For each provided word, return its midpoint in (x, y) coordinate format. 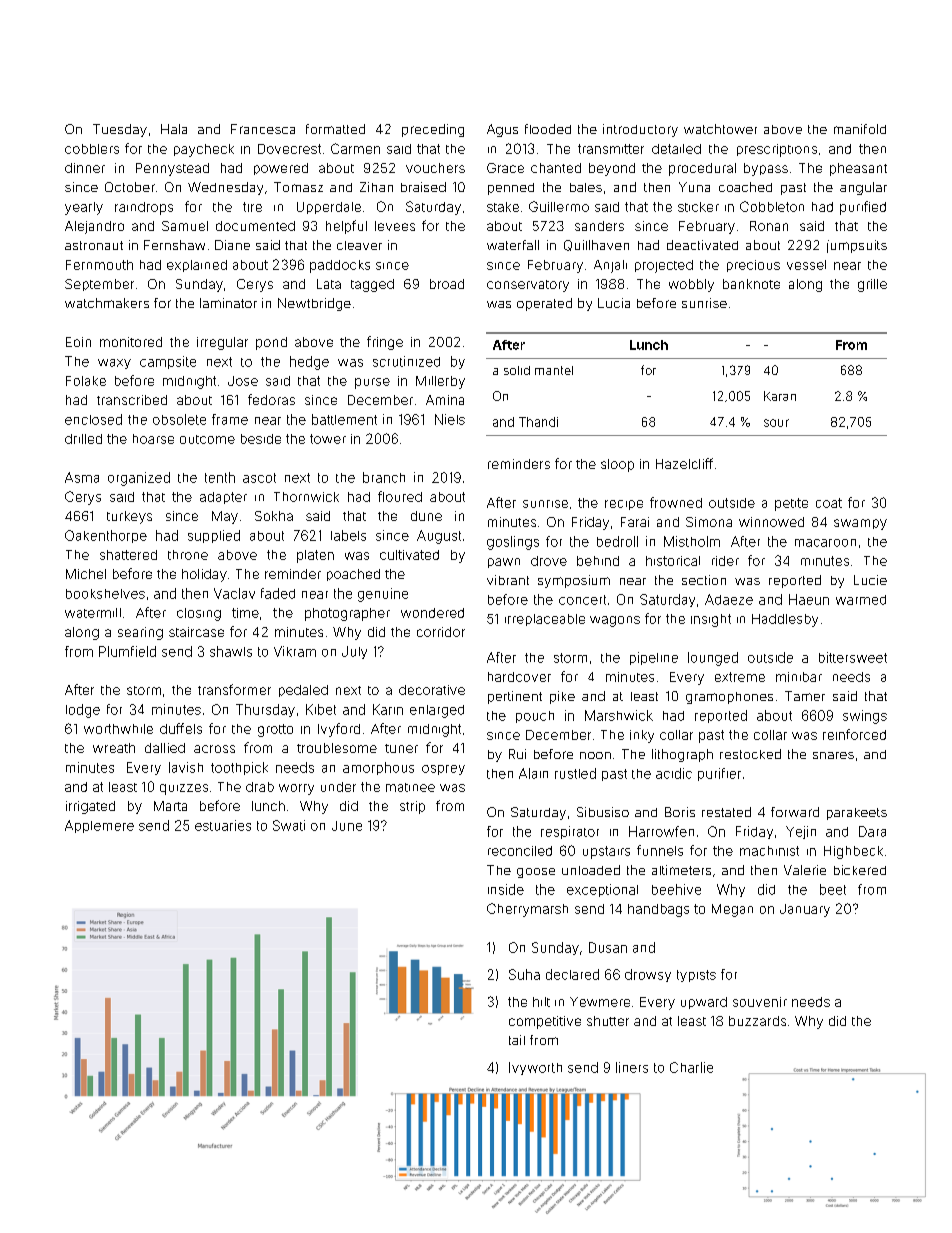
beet (833, 889)
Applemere (99, 826)
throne (188, 555)
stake (503, 207)
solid (517, 370)
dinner (85, 168)
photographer (347, 614)
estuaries (223, 825)
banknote (751, 284)
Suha (524, 974)
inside (506, 889)
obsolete (179, 419)
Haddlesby (785, 620)
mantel (554, 370)
